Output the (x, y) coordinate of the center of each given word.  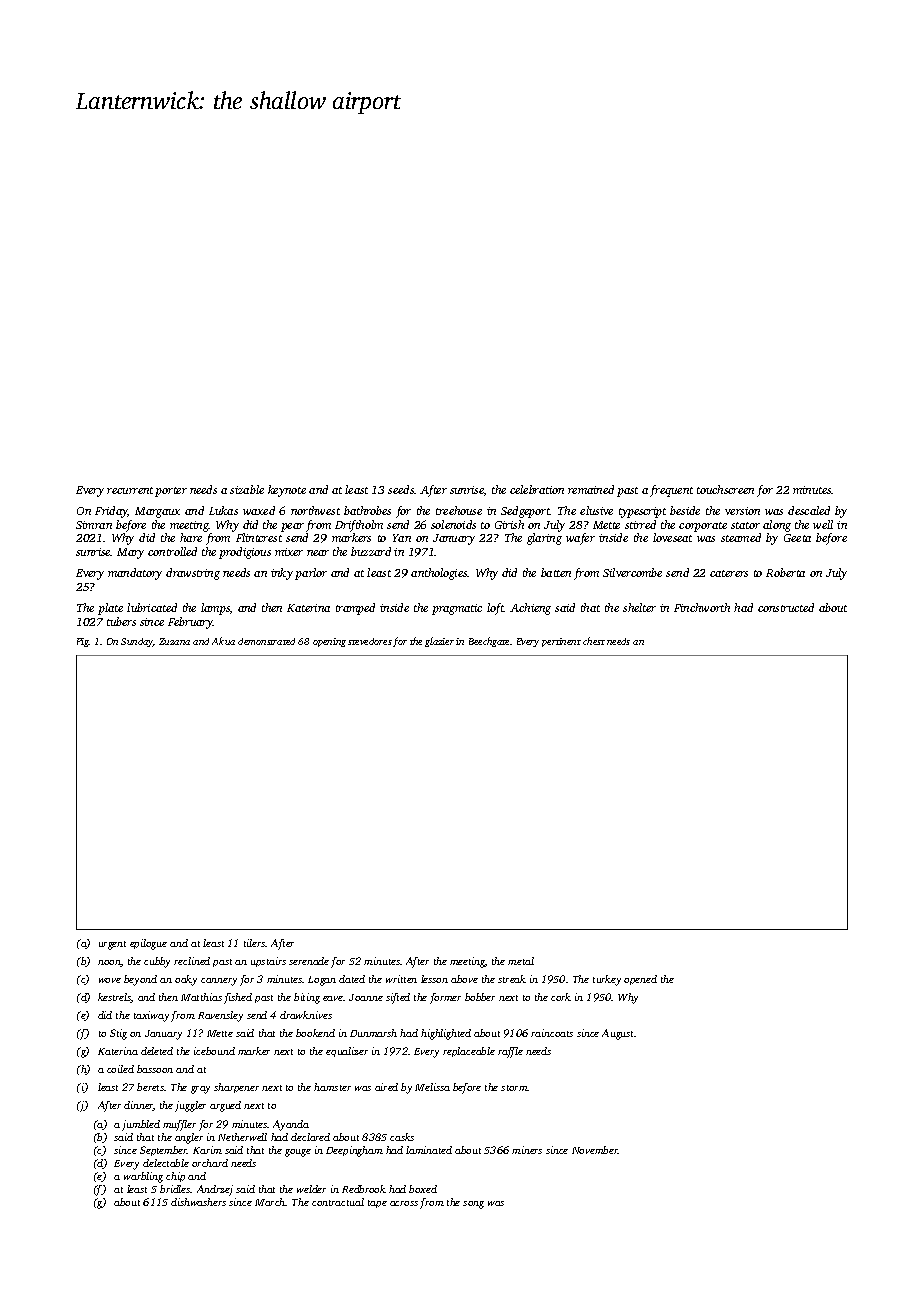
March (270, 1202)
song (473, 1205)
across (404, 1203)
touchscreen (725, 489)
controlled (172, 551)
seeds (401, 489)
